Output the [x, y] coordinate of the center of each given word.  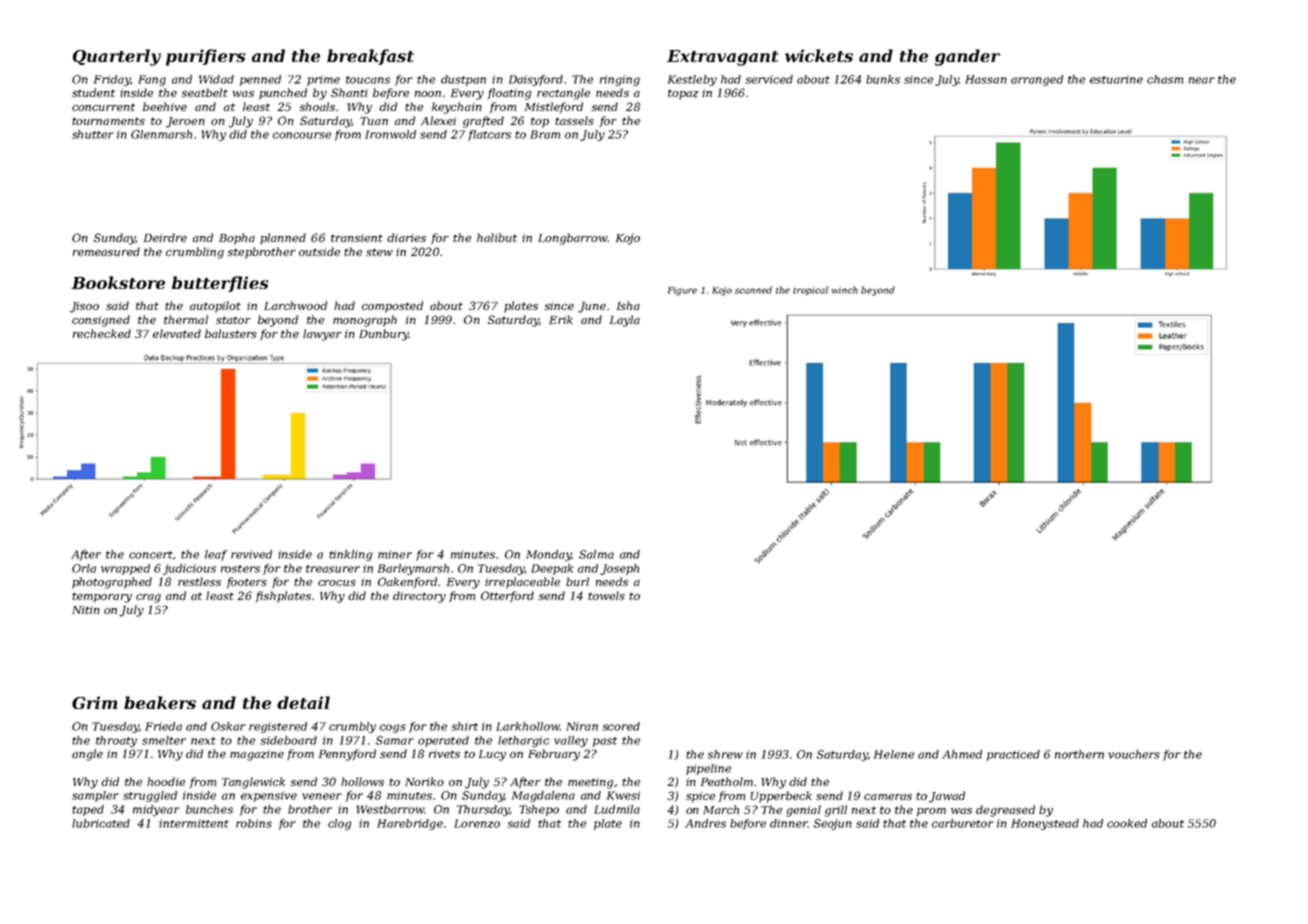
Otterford [507, 597]
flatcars [489, 135]
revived [251, 554]
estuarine [1116, 79]
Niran [582, 726]
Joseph [619, 569]
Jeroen [185, 122]
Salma [596, 554]
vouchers [1134, 754]
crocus [337, 583]
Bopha [237, 239]
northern [1079, 754]
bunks [883, 79]
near [1202, 80]
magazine [257, 755]
